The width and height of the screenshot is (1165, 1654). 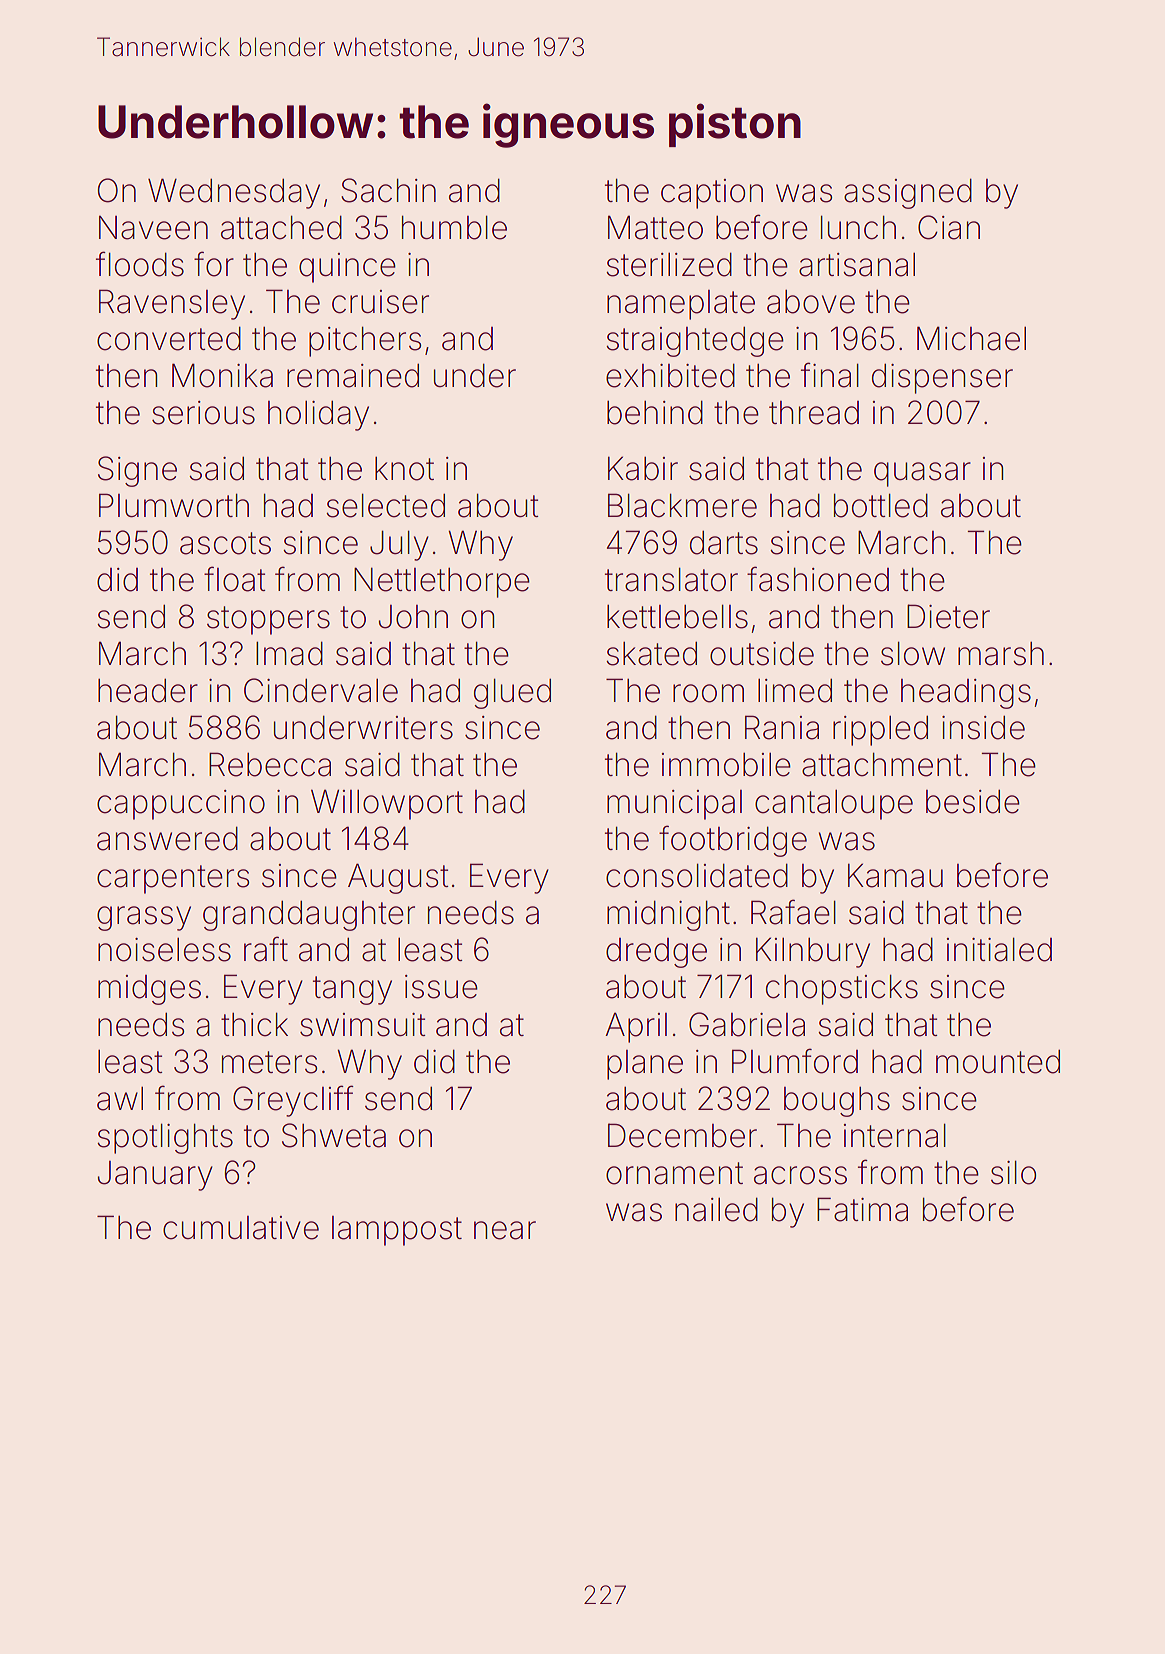 What do you see at coordinates (655, 227) in the screenshot?
I see `Matteo` at bounding box center [655, 227].
